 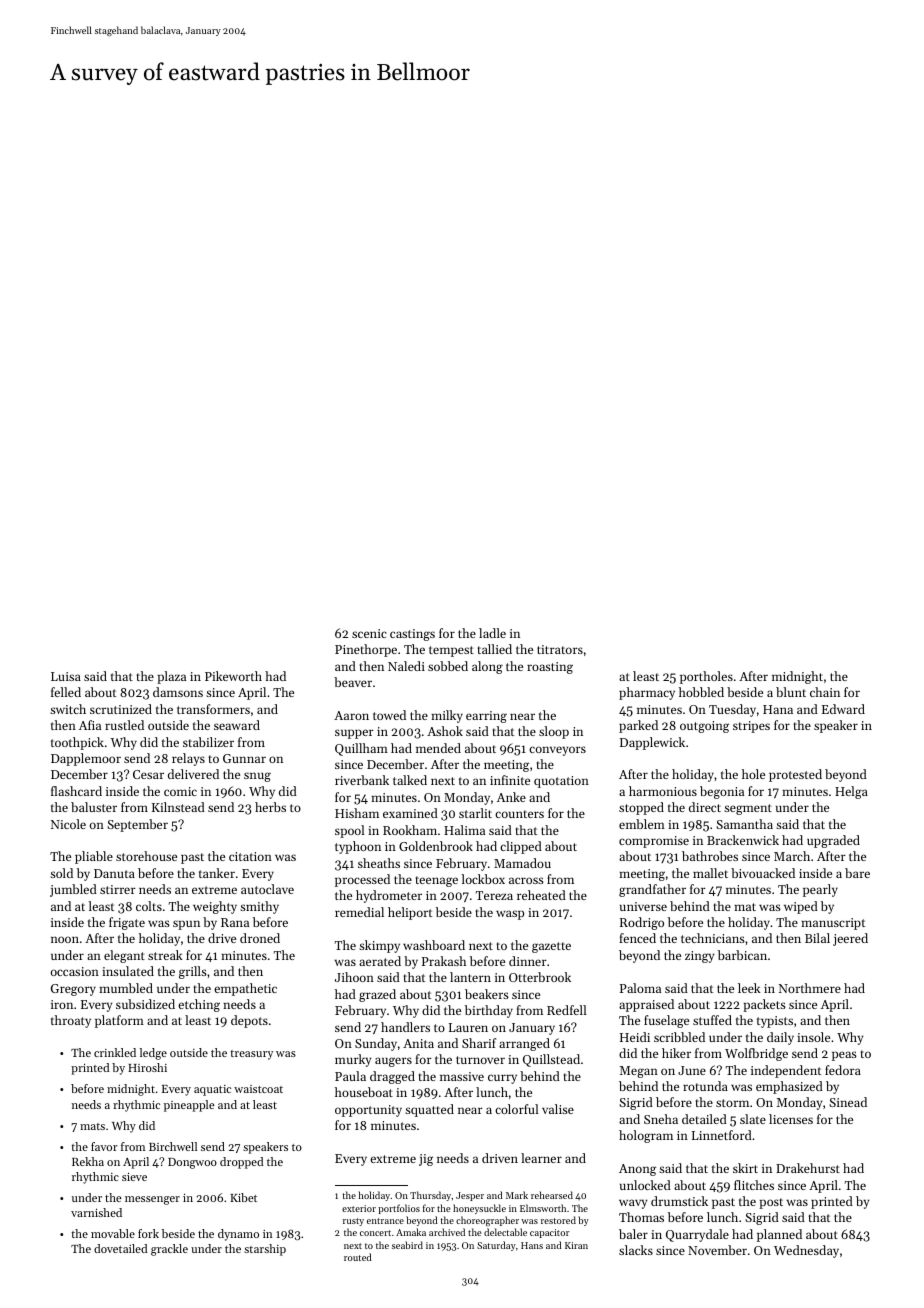 I want to click on Prakash, so click(x=444, y=961).
